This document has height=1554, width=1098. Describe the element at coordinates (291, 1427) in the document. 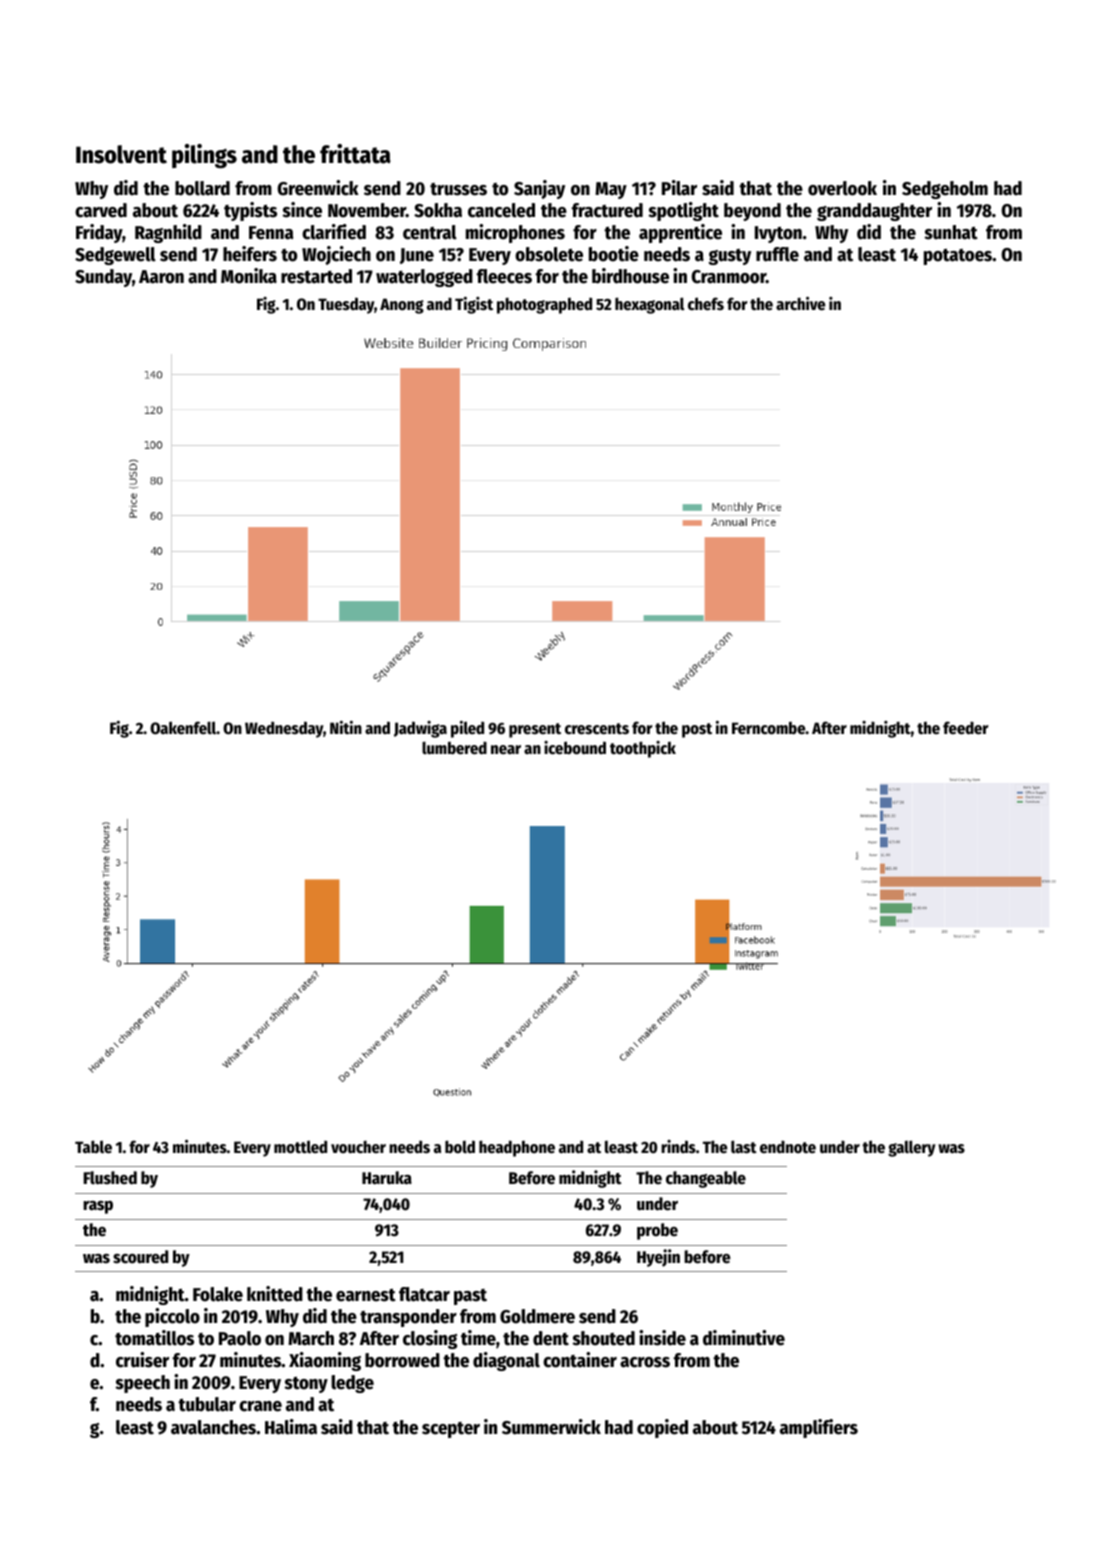

I see `Halima` at that location.
